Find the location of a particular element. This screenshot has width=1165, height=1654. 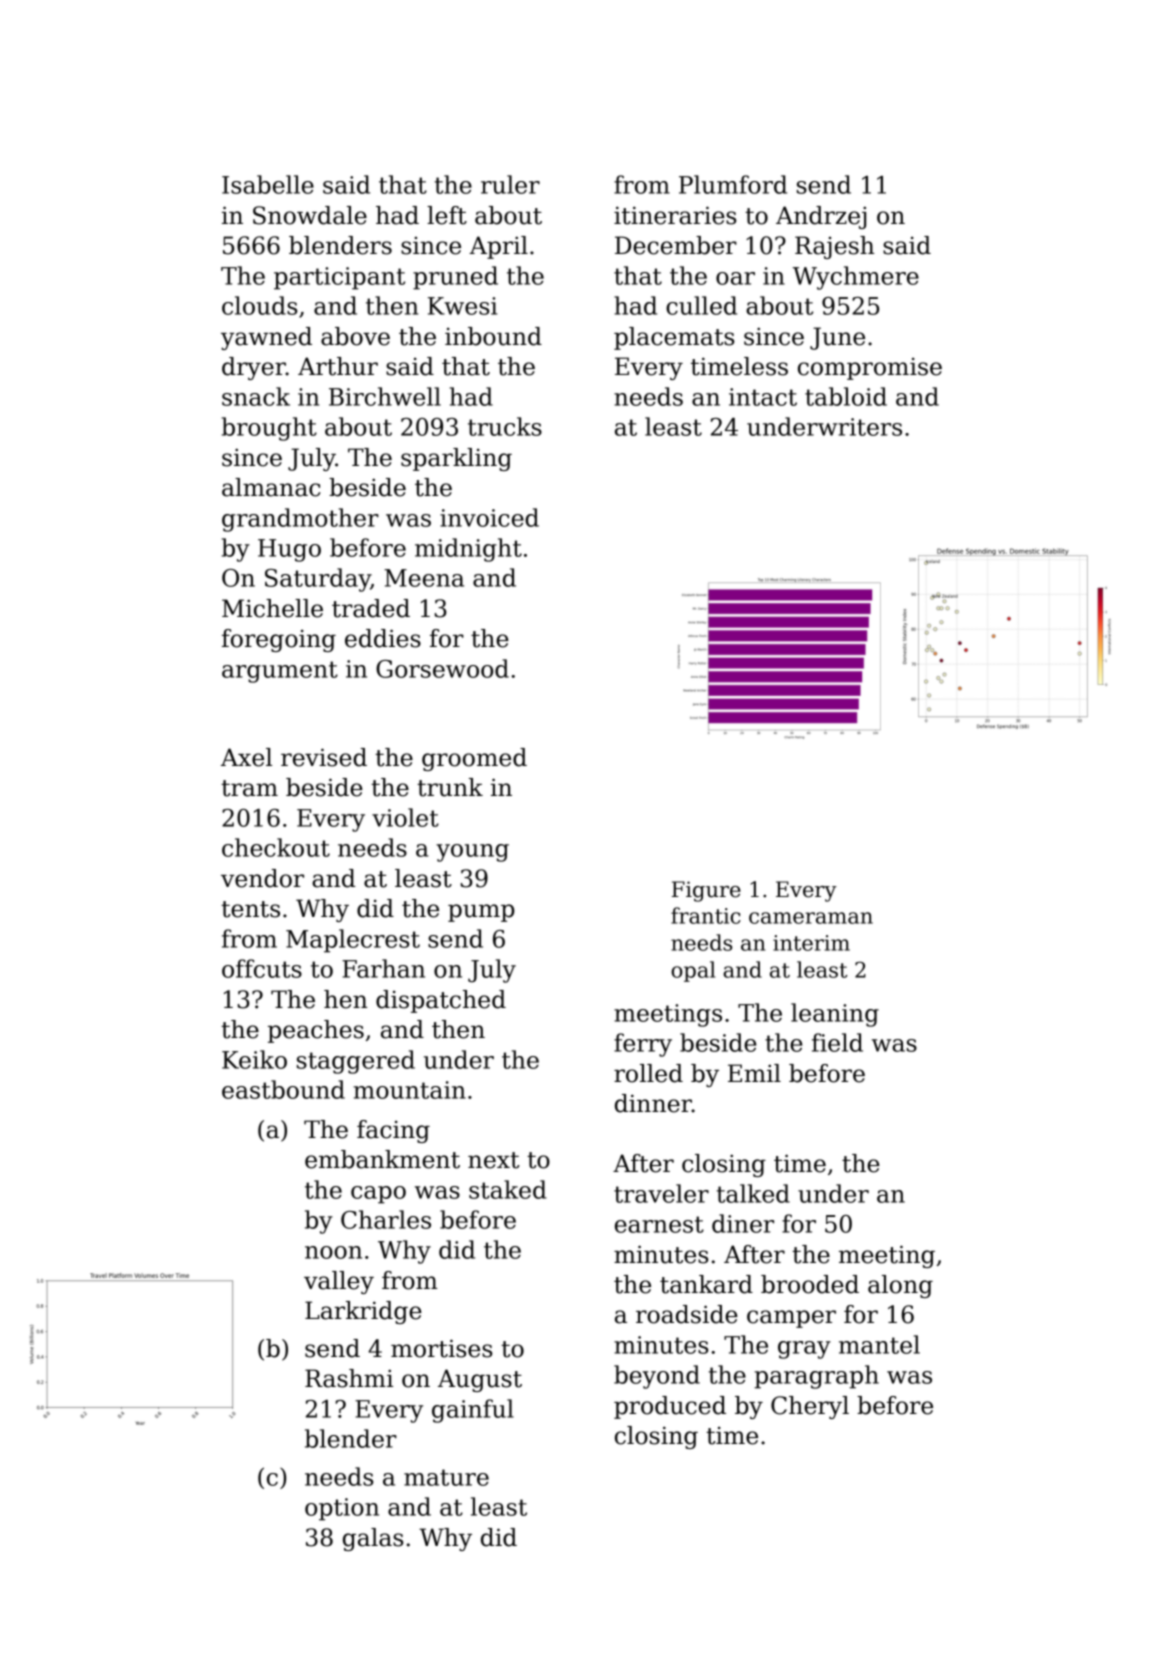

cameraman is located at coordinates (811, 918).
